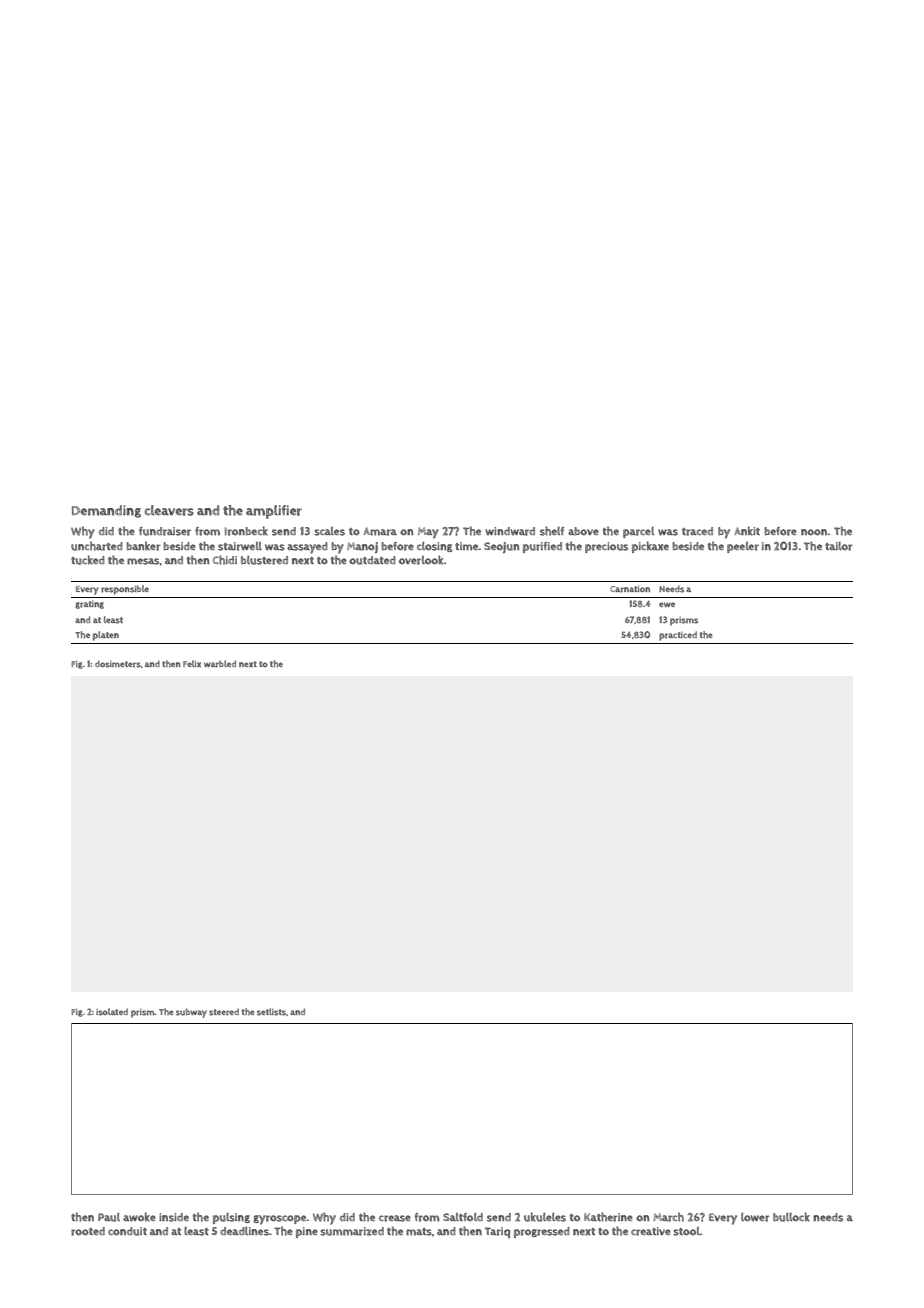  I want to click on pulsing, so click(231, 1218).
